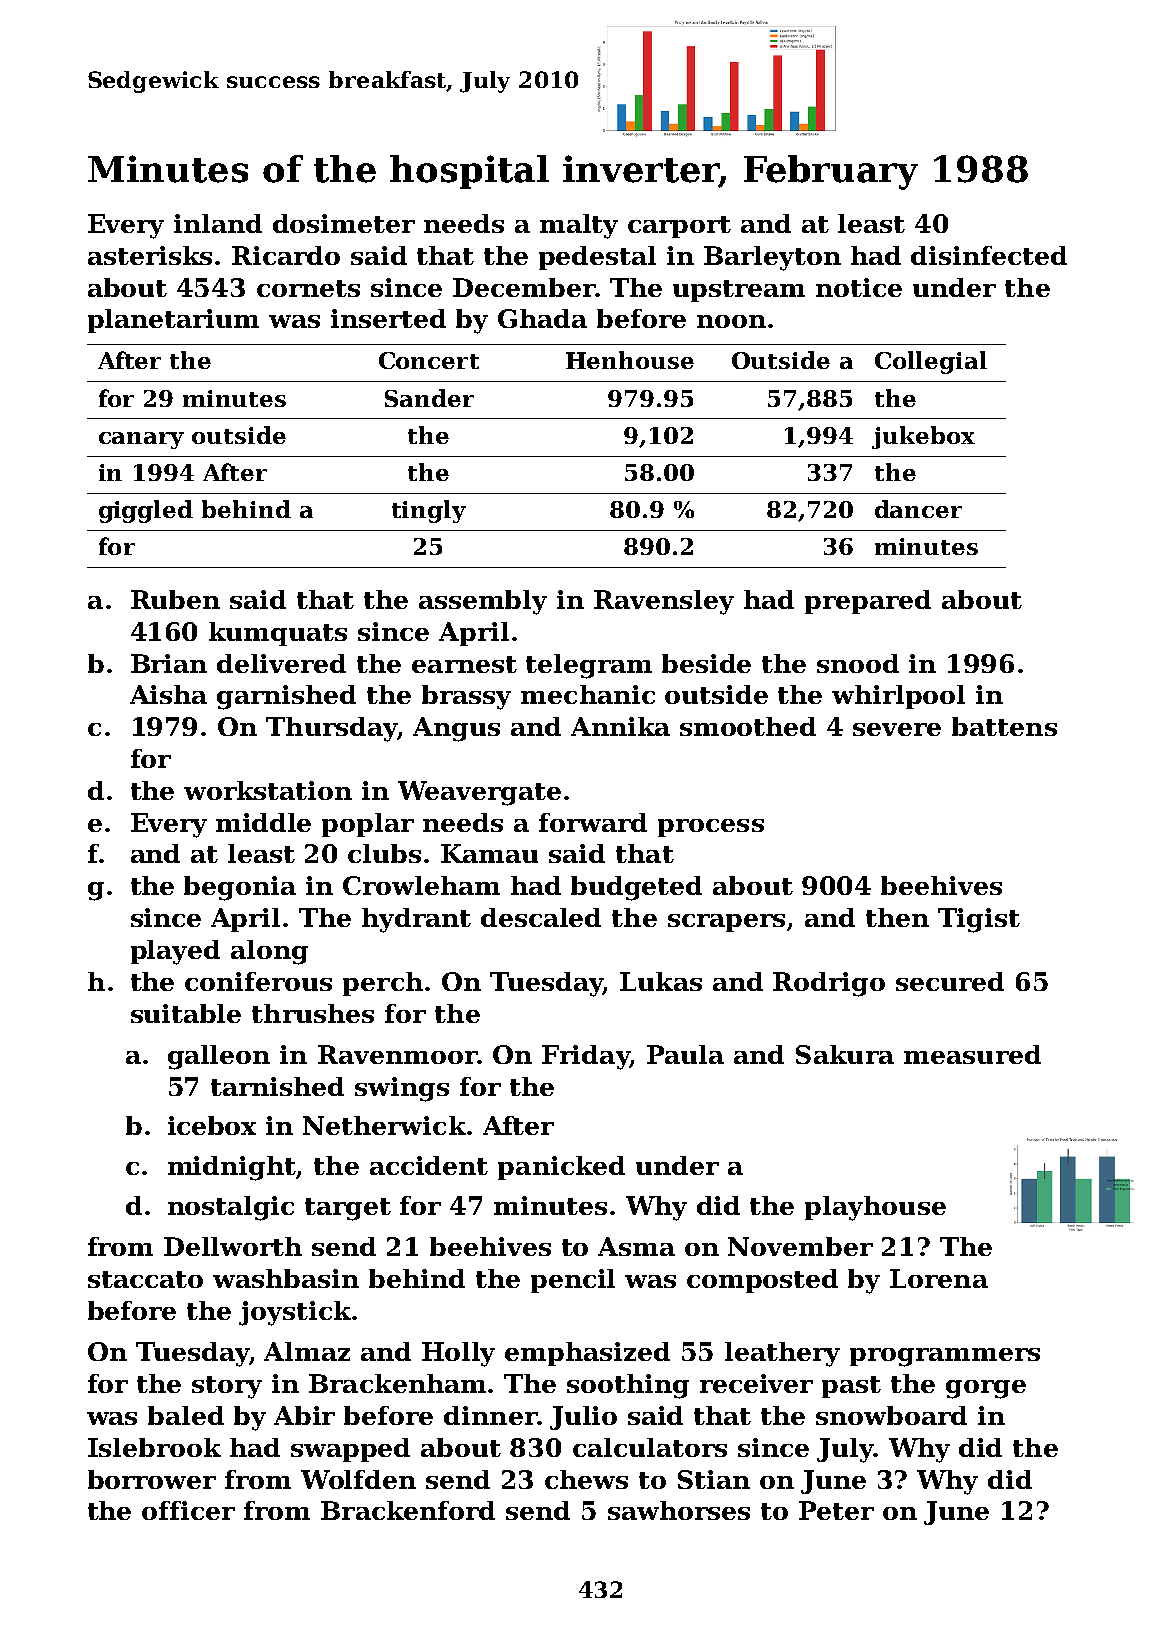  What do you see at coordinates (286, 255) in the screenshot?
I see `Ricardo` at bounding box center [286, 255].
